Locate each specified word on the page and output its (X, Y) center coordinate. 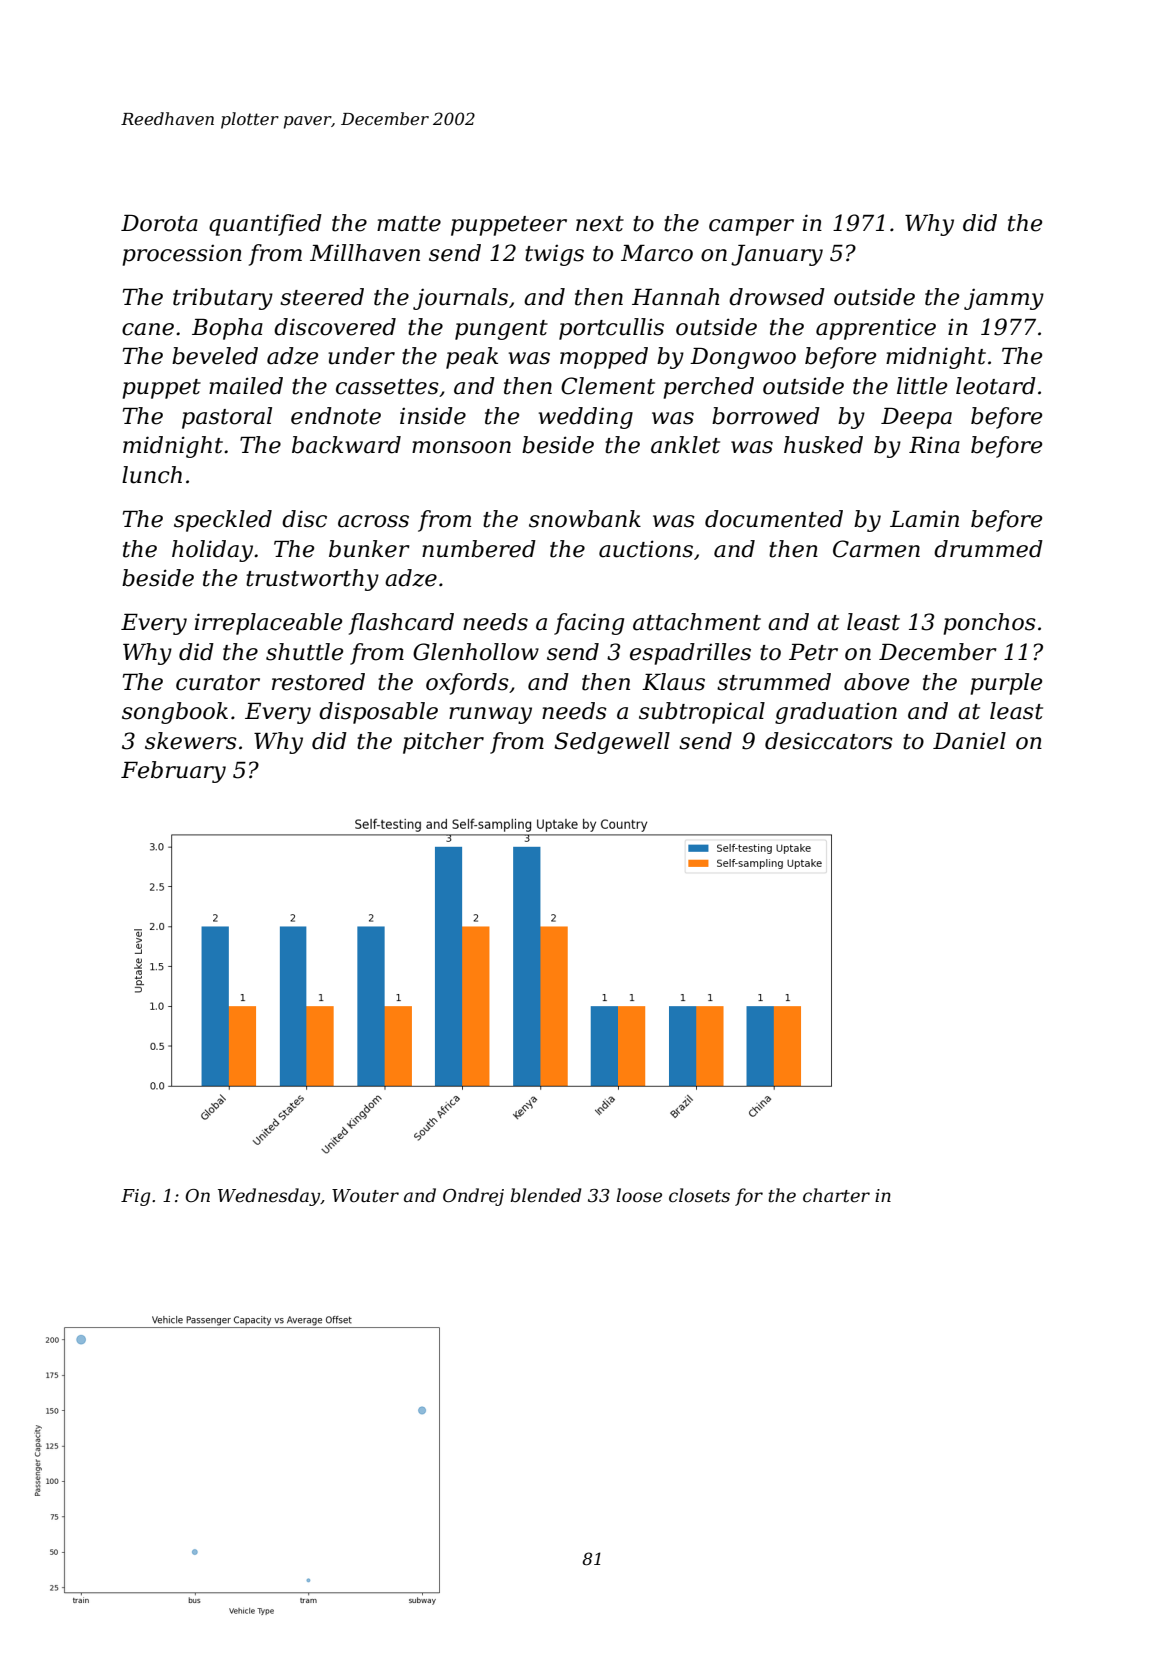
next (600, 224)
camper (751, 227)
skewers (191, 741)
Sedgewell (612, 743)
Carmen (876, 549)
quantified (265, 225)
